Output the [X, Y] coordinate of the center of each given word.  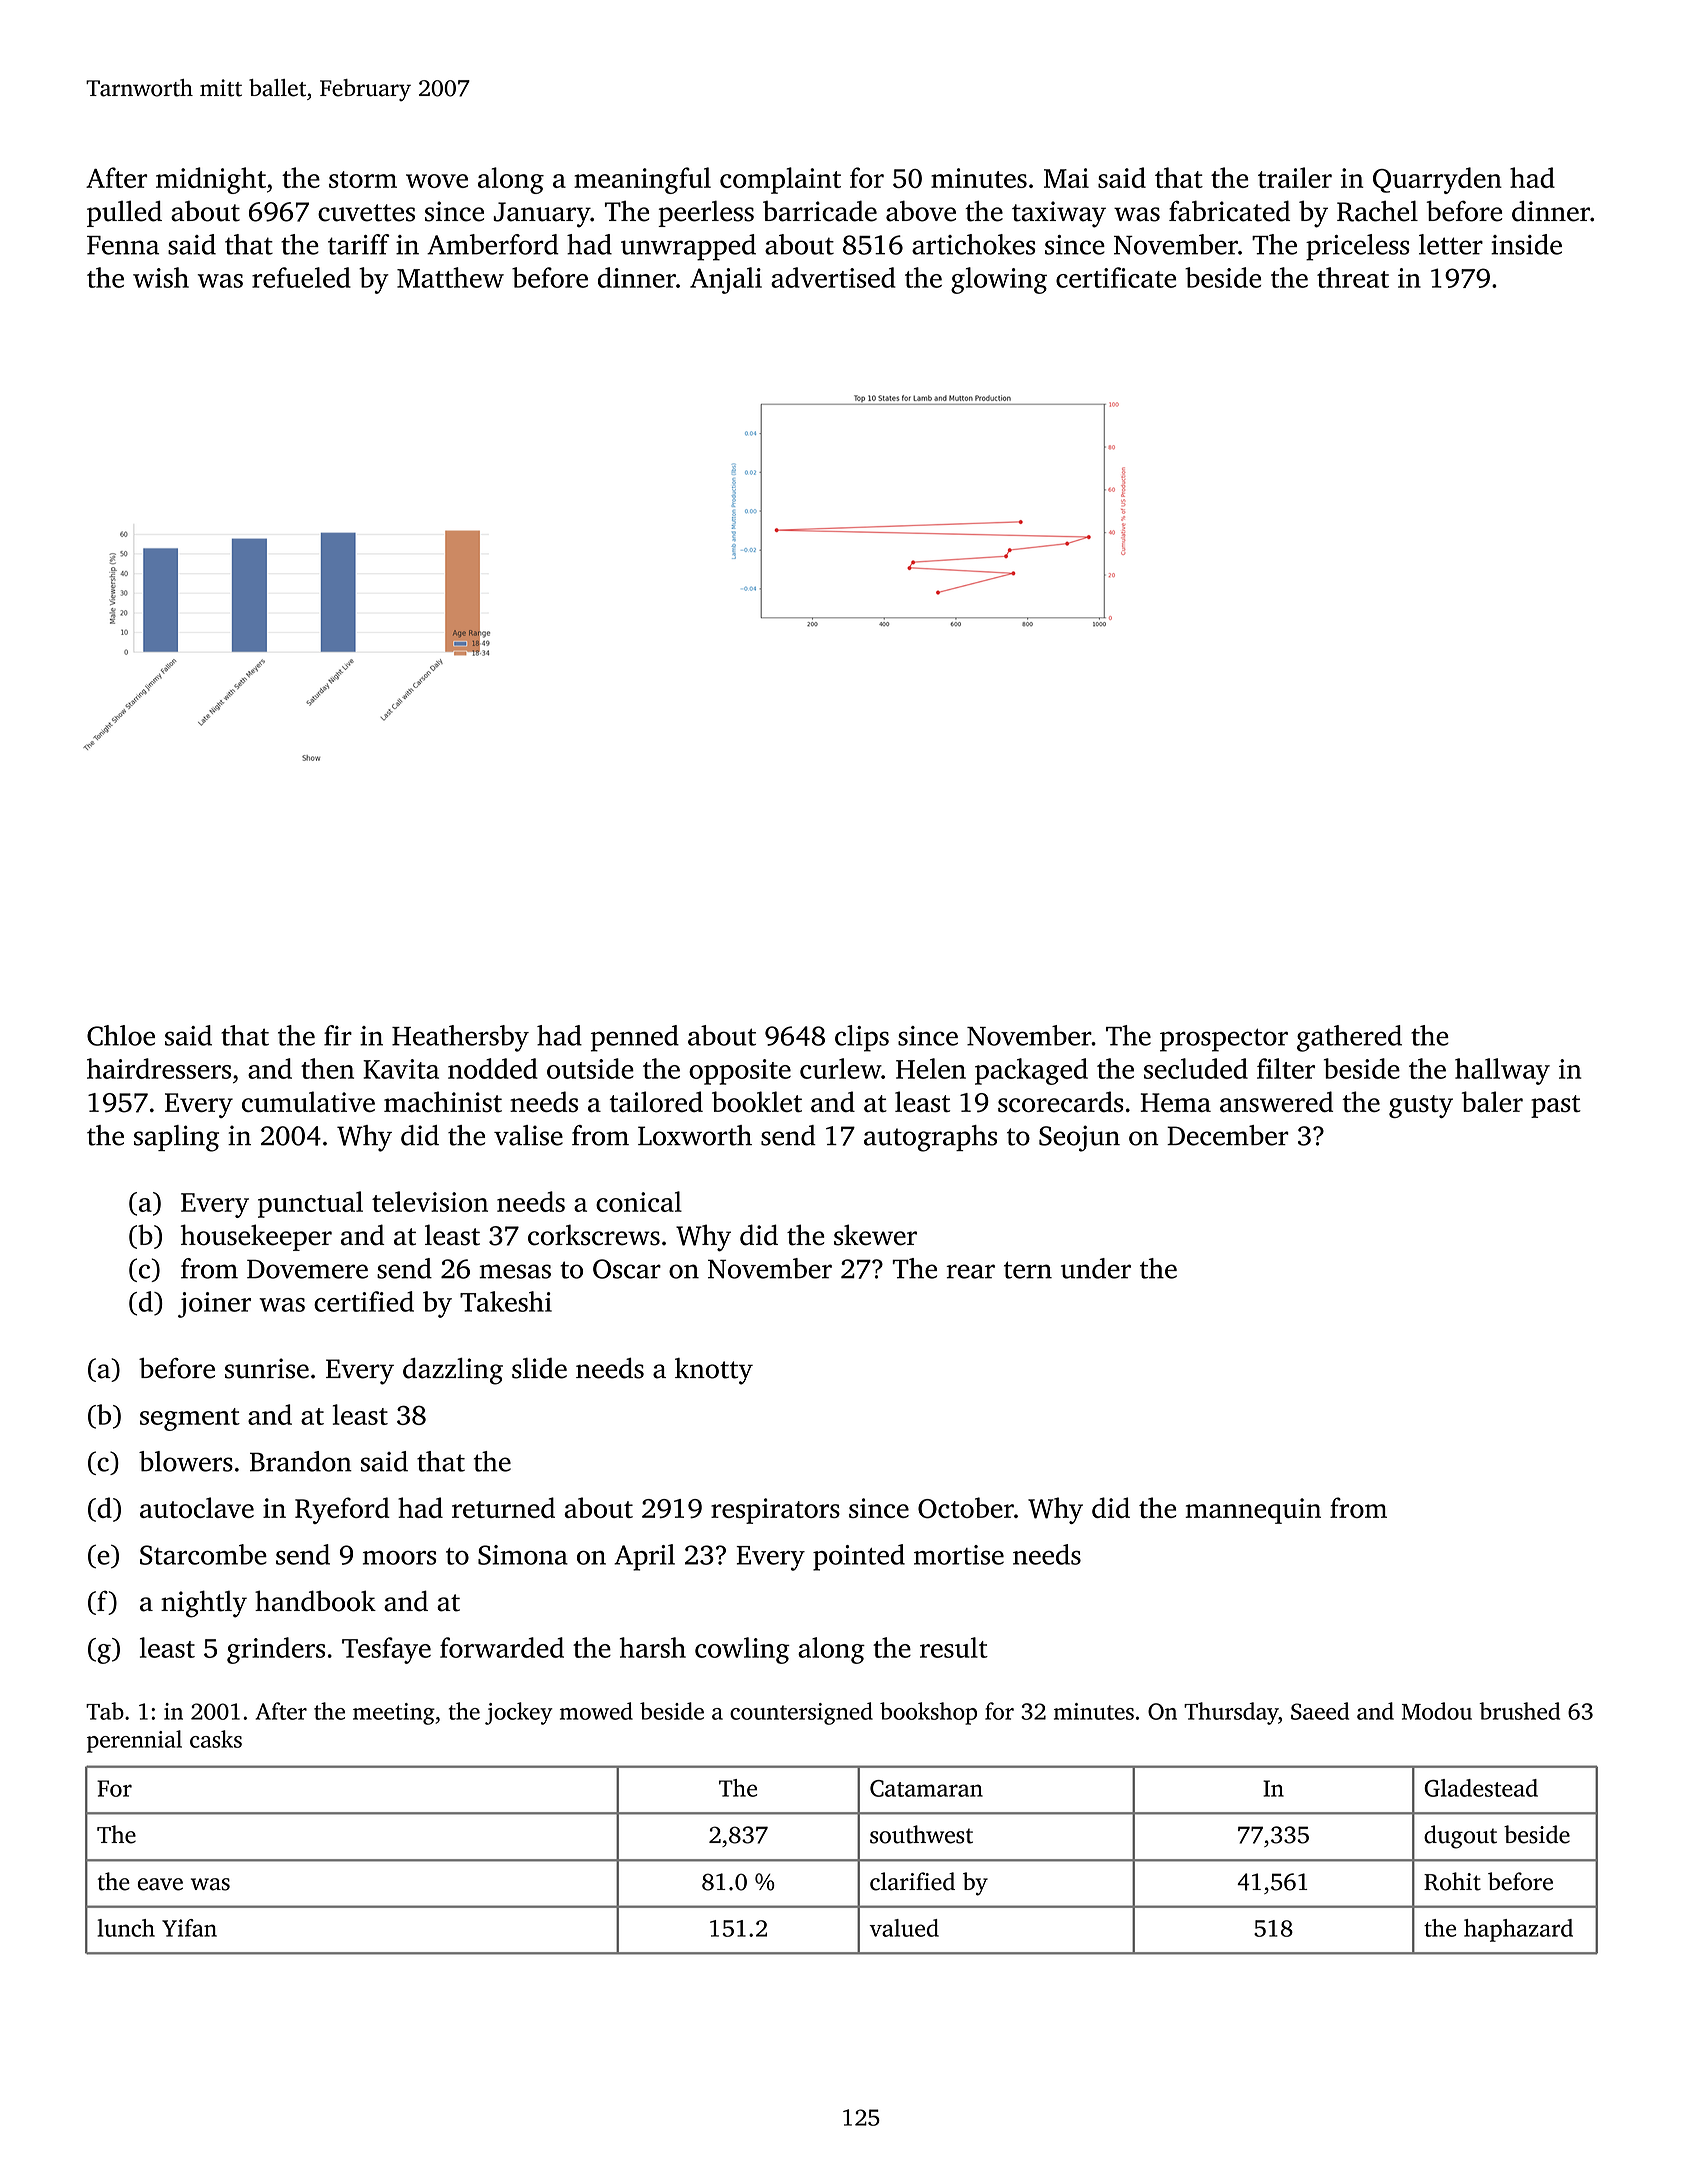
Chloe [121, 1035]
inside [1526, 244]
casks [216, 1739]
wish [161, 277]
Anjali [726, 280]
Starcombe [203, 1554]
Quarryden [1437, 180]
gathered [1349, 1038]
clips [862, 1038]
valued [904, 1928]
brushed [1519, 1711]
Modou [1437, 1711]
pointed [859, 1557]
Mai [1066, 178]
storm [363, 179]
